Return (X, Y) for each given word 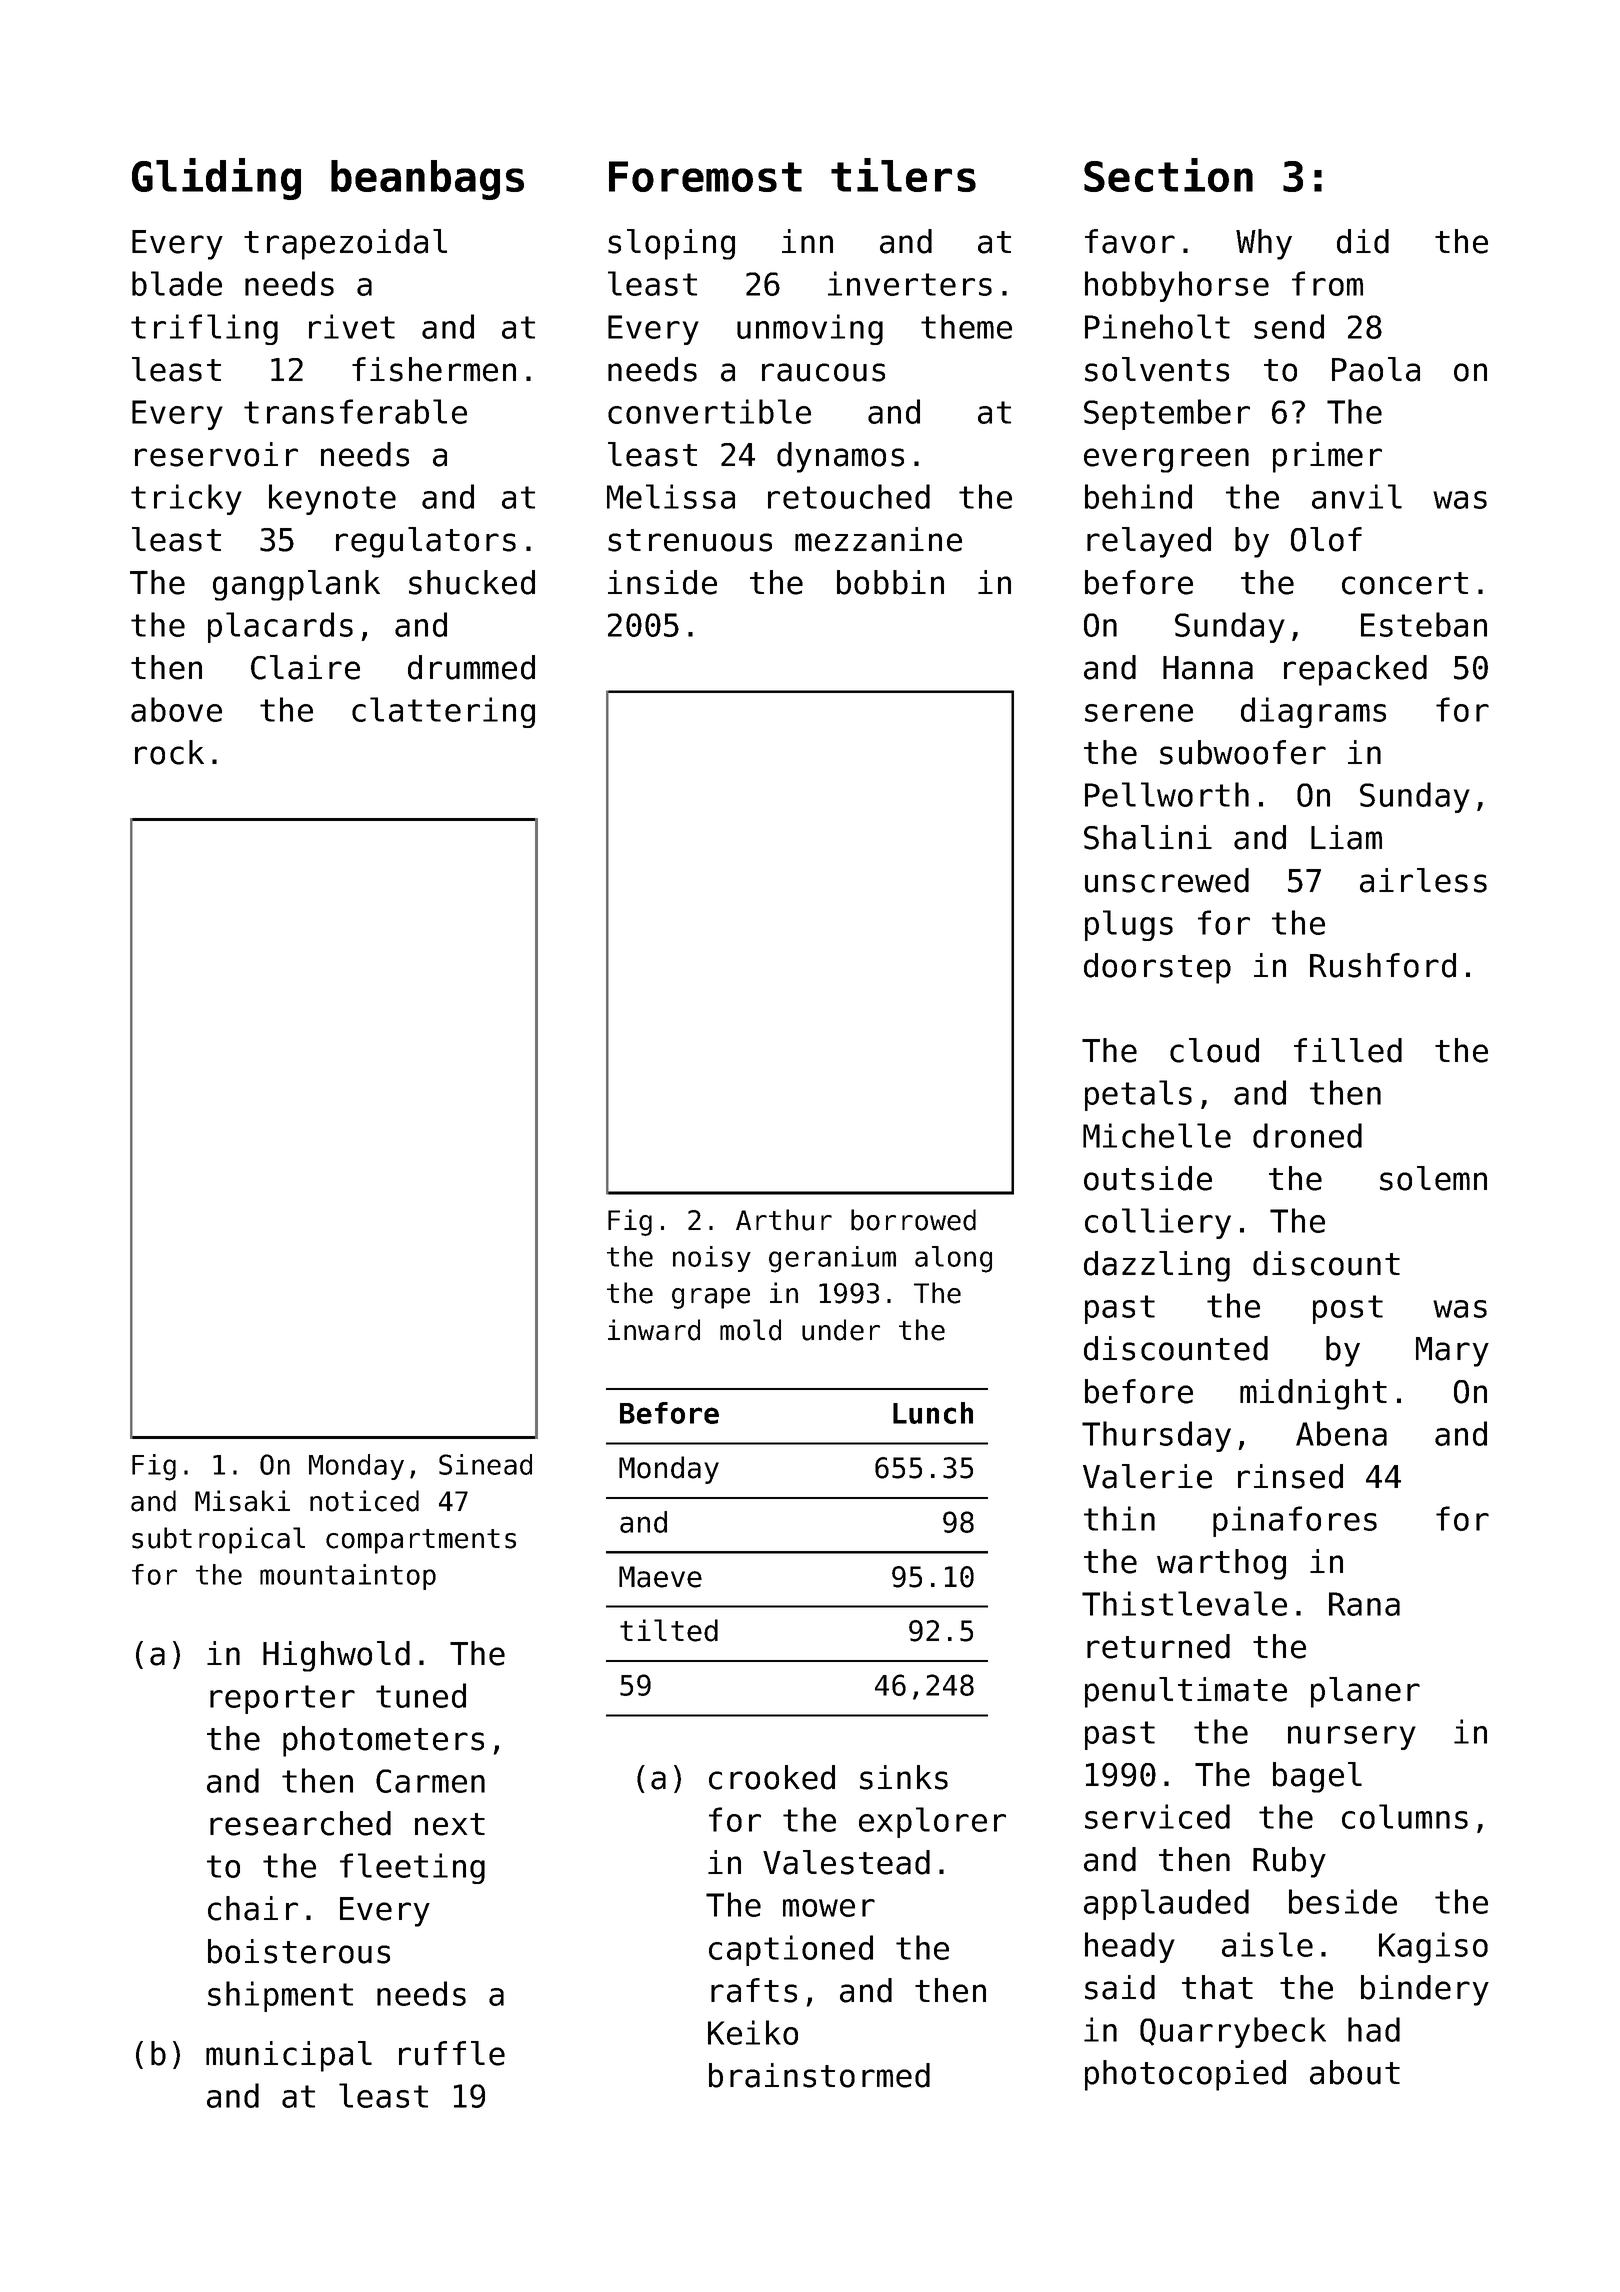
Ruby (1289, 1862)
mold (750, 1330)
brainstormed (819, 2075)
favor (1130, 241)
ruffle (452, 2053)
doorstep (1157, 968)
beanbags (427, 180)
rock (169, 752)
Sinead (485, 1464)
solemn (1433, 1178)
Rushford (1383, 965)
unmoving (810, 329)
